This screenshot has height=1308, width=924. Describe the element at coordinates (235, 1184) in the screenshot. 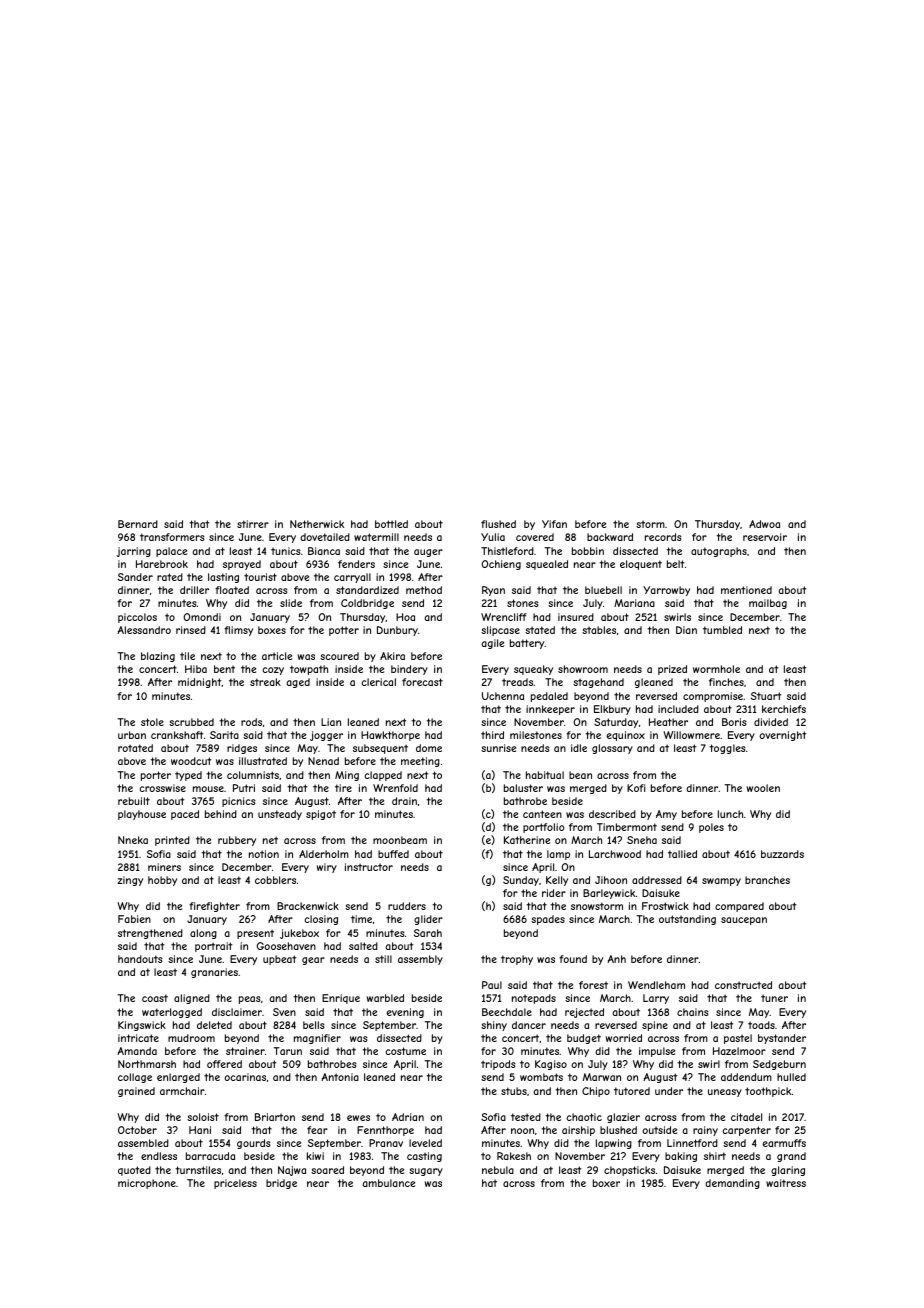

I see `priceless` at that location.
